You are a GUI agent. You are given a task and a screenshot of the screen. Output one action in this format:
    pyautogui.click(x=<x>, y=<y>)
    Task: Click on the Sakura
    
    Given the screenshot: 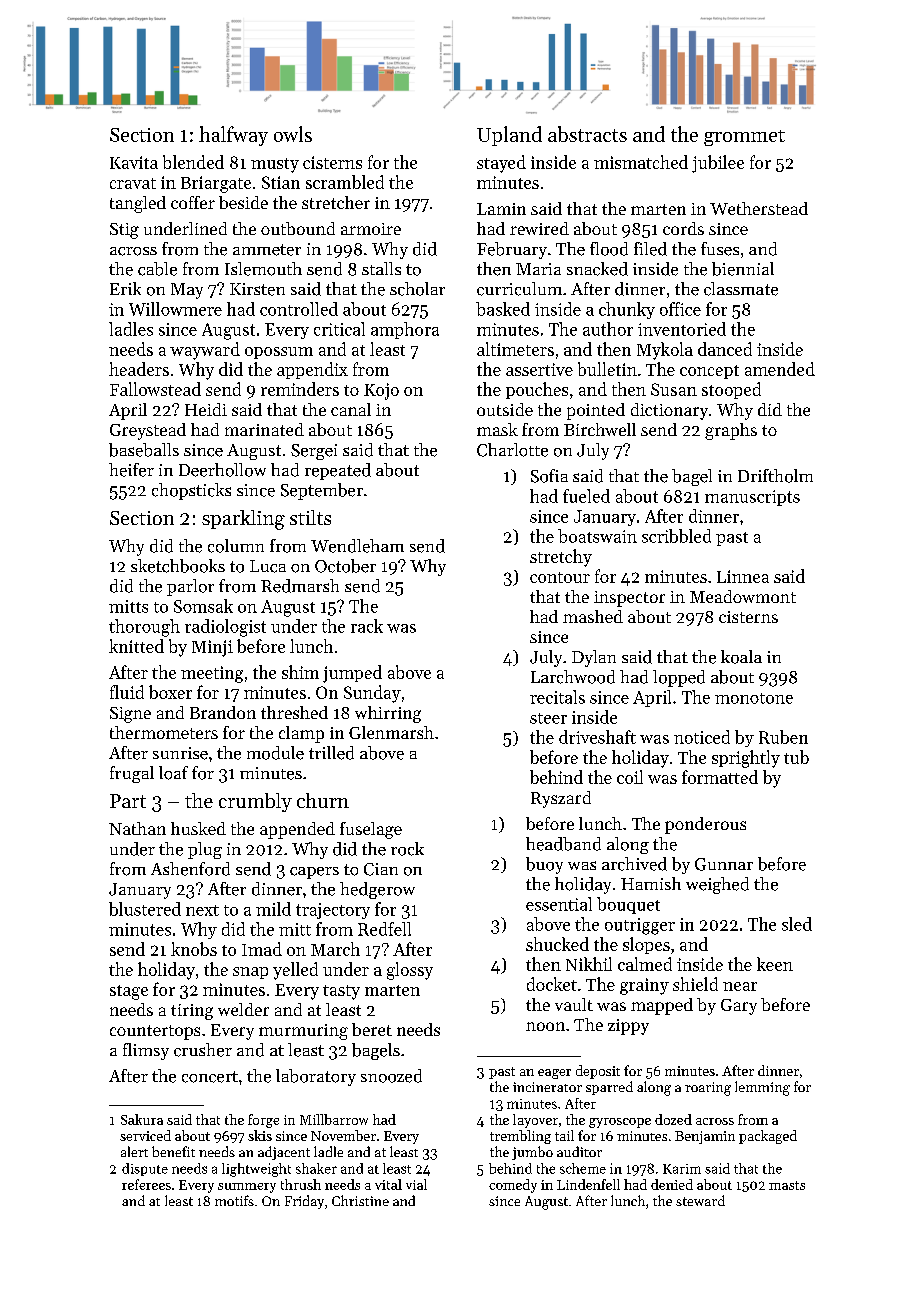 What is the action you would take?
    pyautogui.click(x=142, y=1119)
